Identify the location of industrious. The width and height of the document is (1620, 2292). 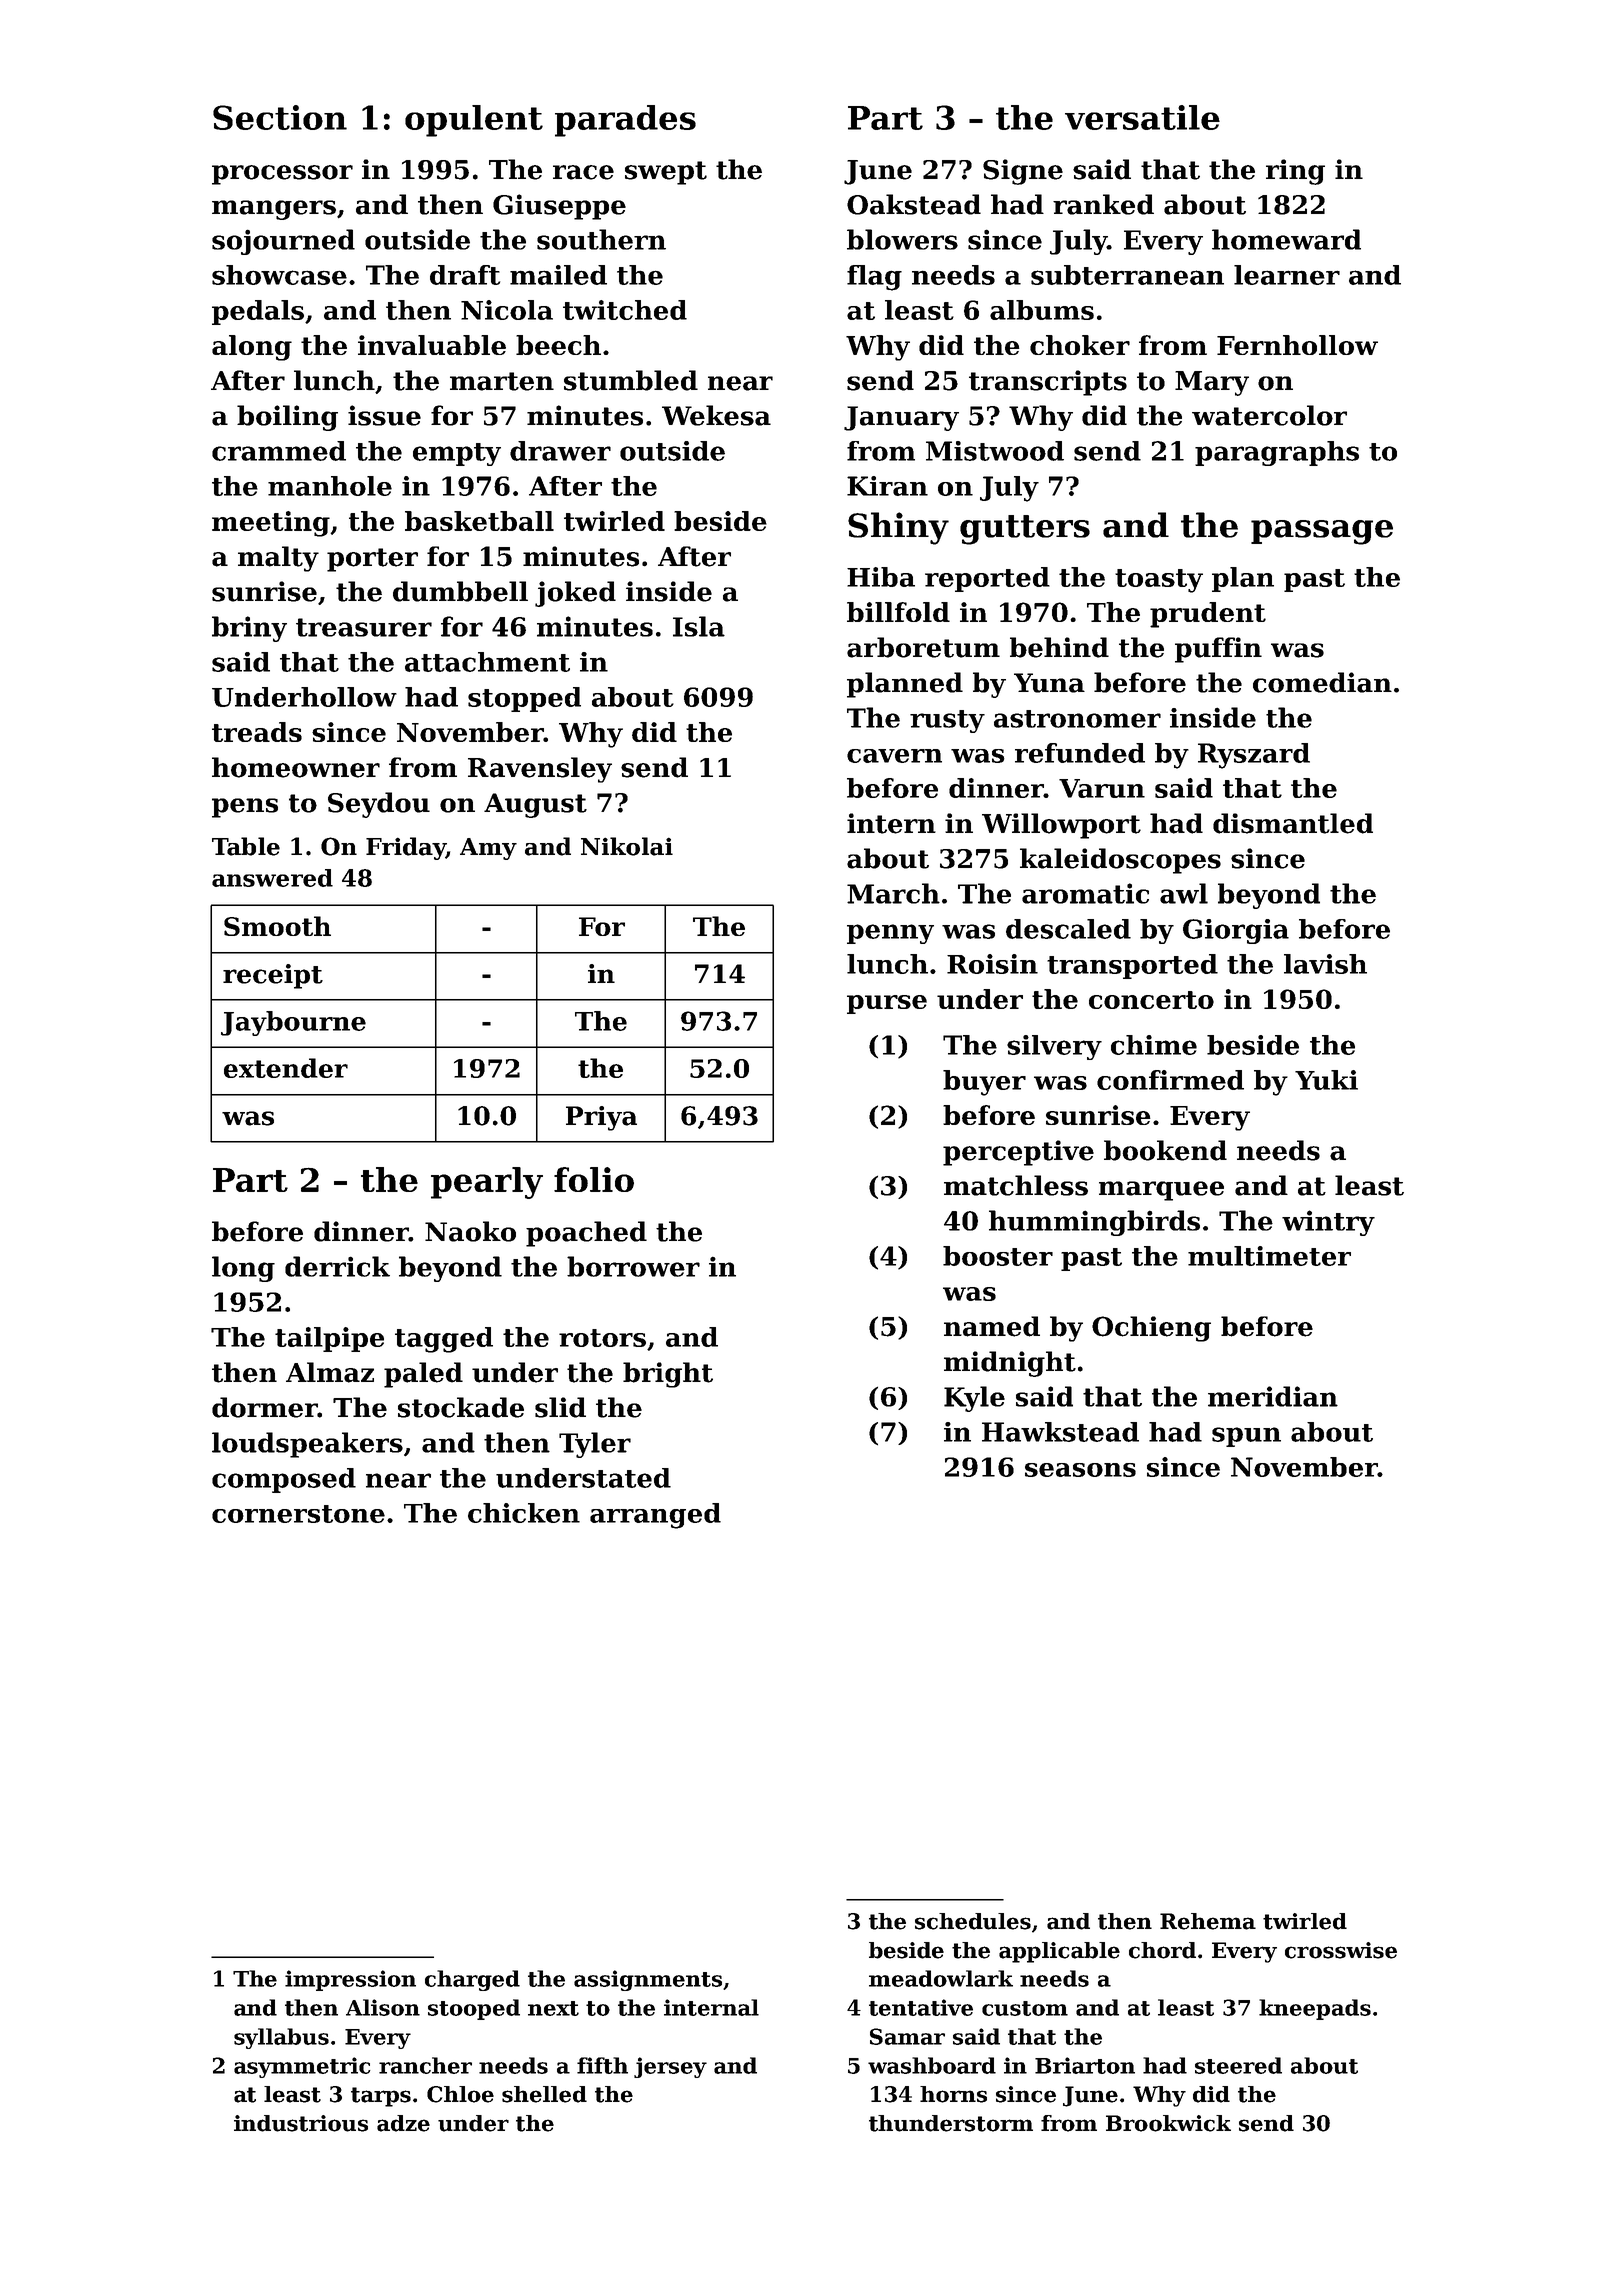
(301, 2123).
